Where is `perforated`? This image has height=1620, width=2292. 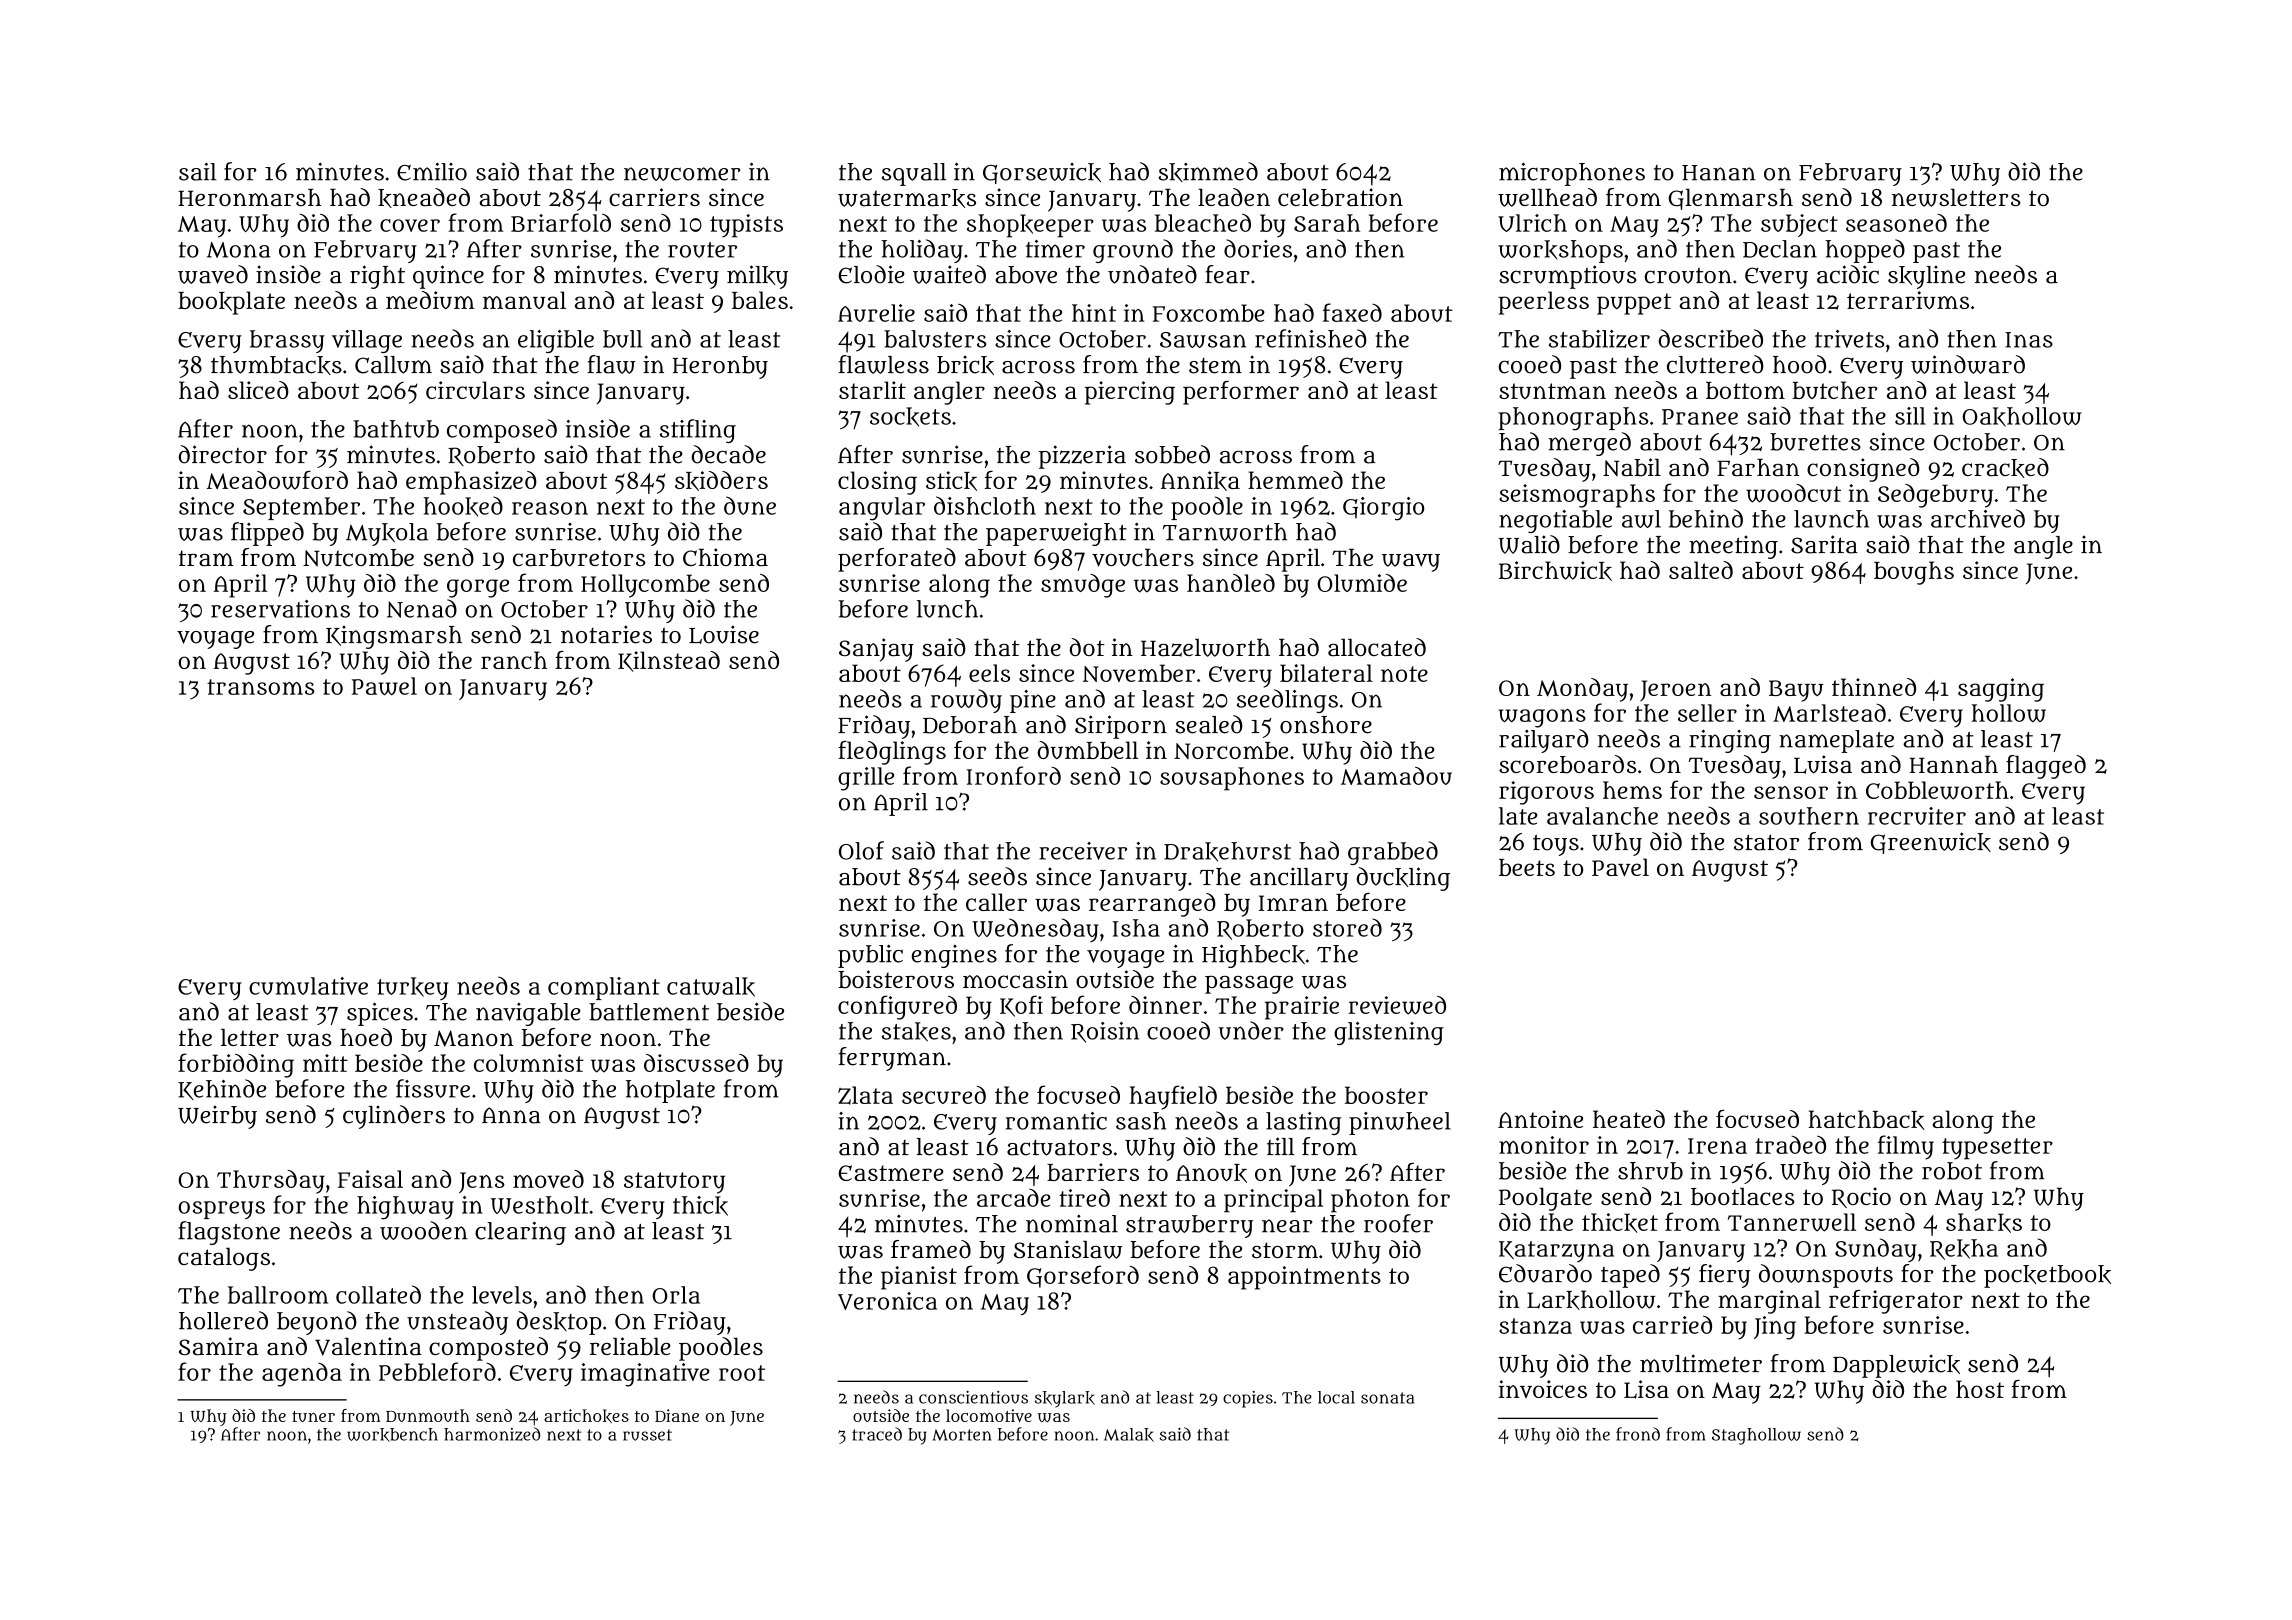 perforated is located at coordinates (897, 560).
